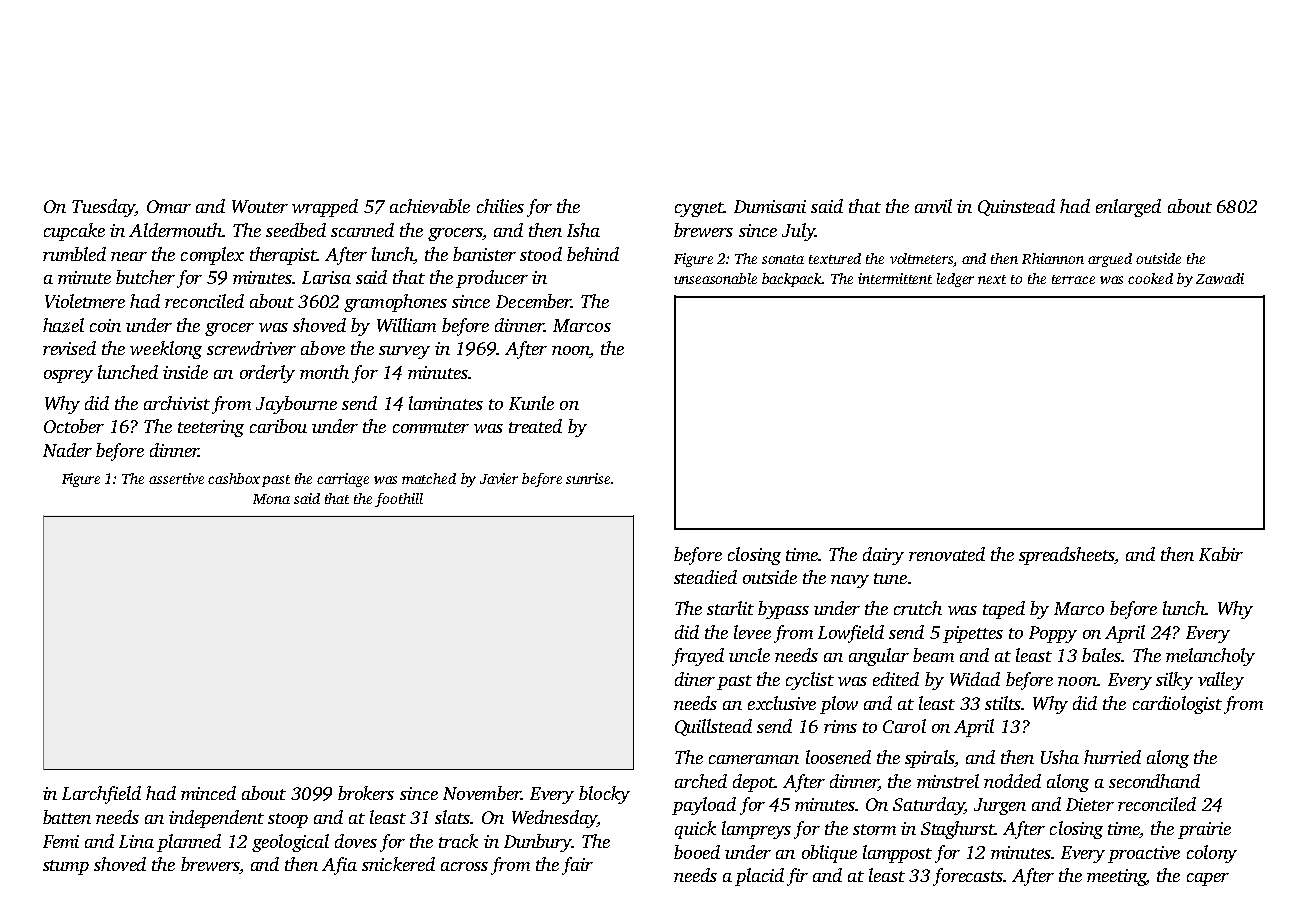  Describe the element at coordinates (754, 783) in the page. I see `depot` at that location.
